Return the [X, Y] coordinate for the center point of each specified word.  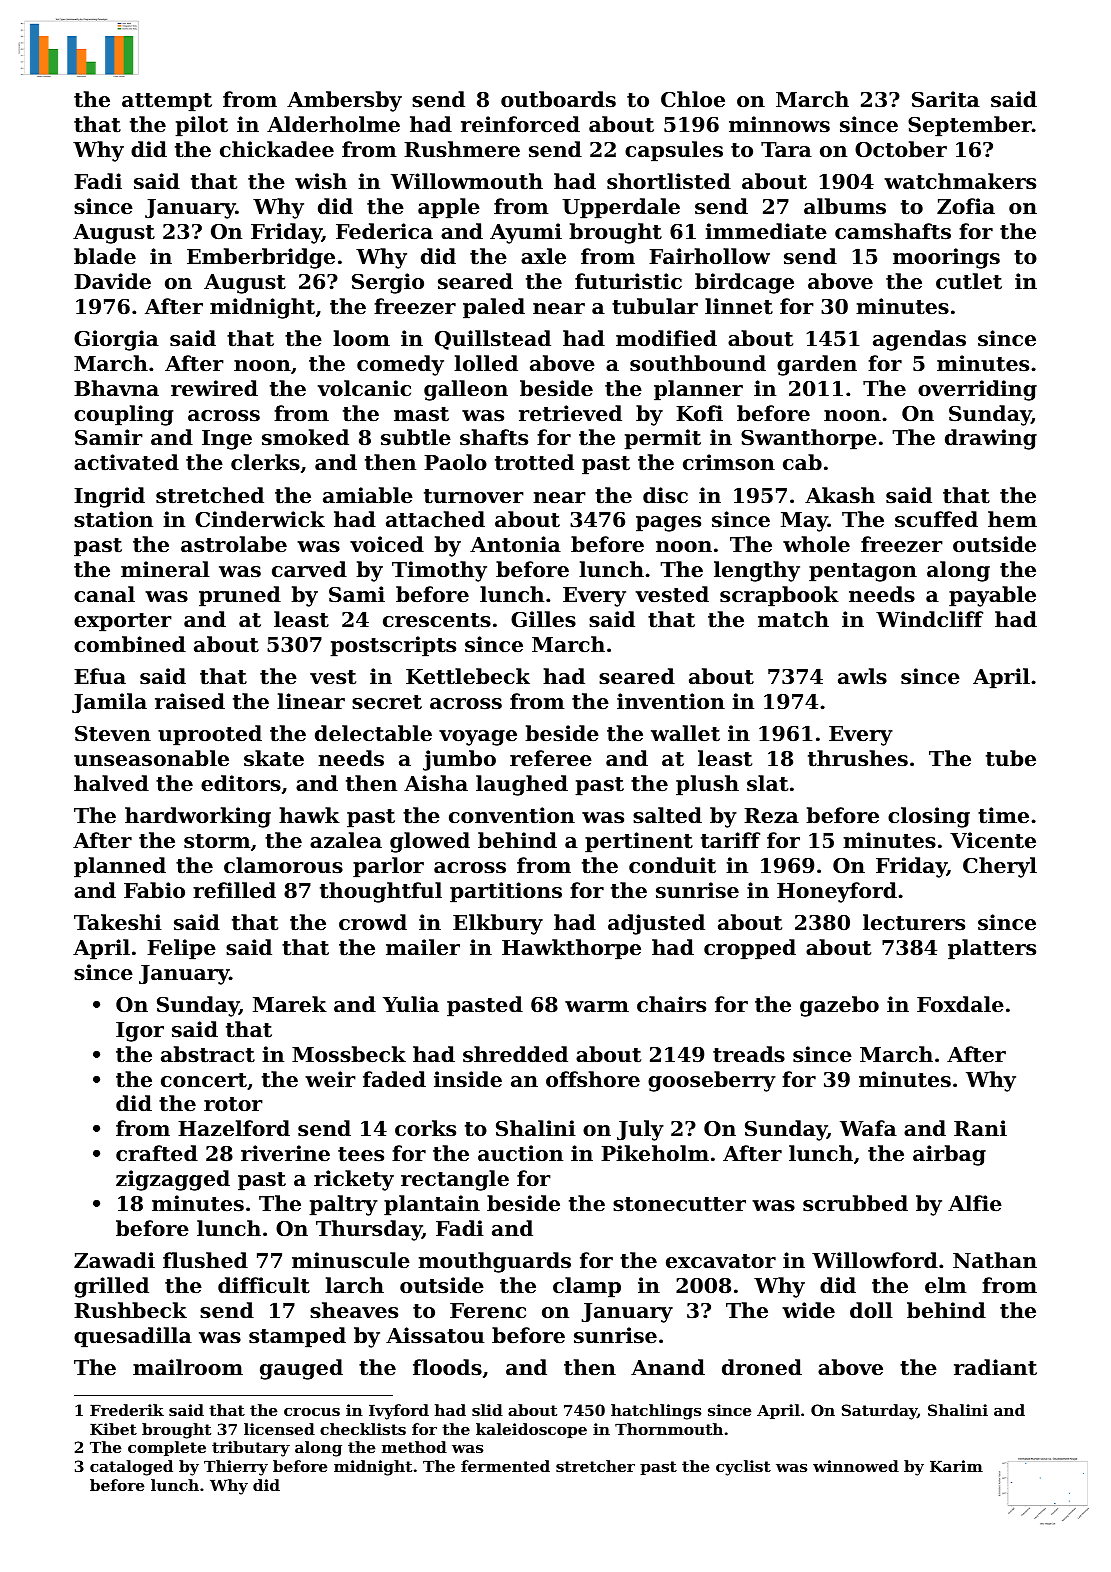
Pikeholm [655, 1153]
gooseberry [712, 1081]
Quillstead [493, 340]
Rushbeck [130, 1310]
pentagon [863, 572]
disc [665, 495]
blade [105, 256]
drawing [991, 439]
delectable [373, 733]
